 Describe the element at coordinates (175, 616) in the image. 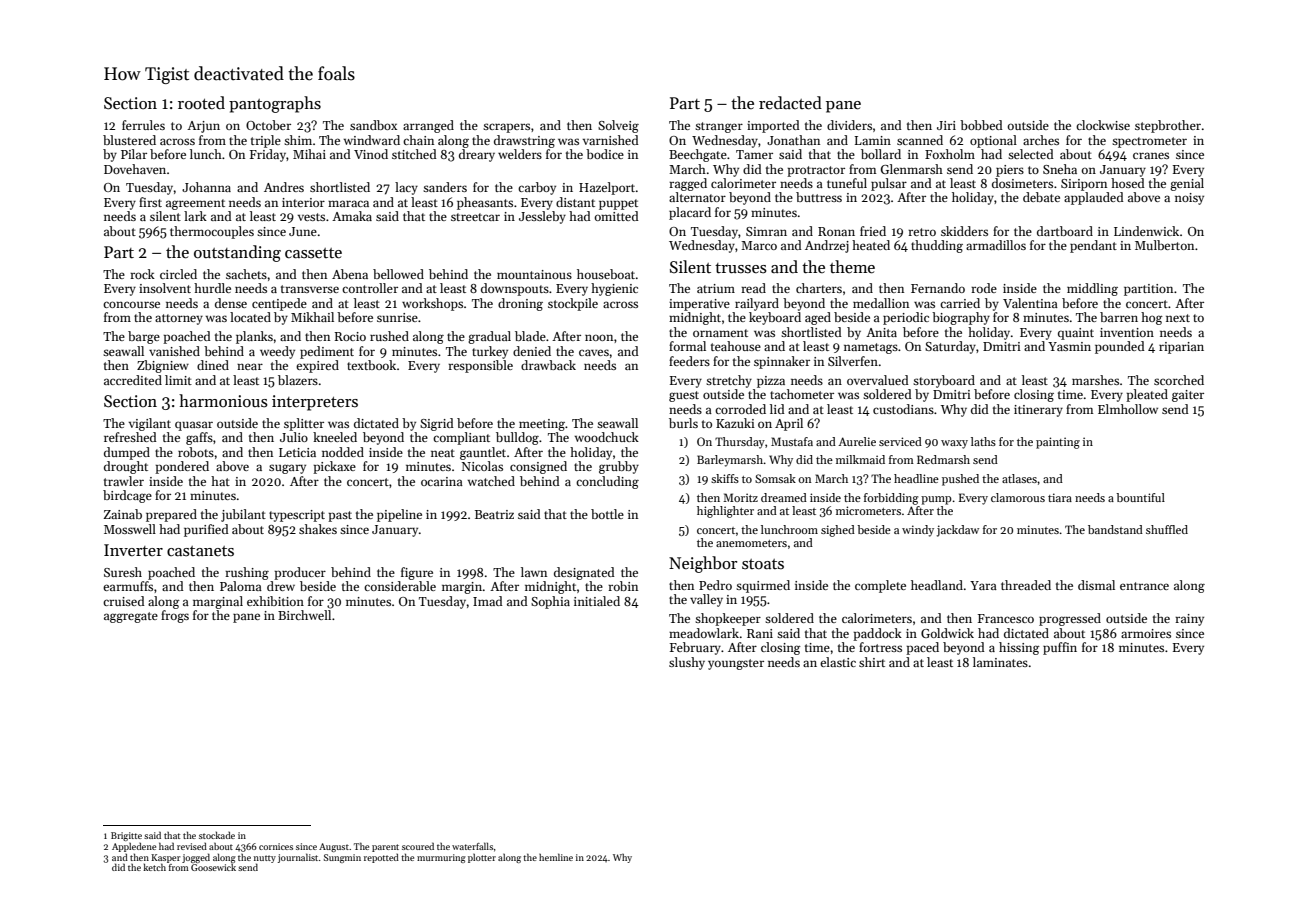

I see `frogs` at that location.
